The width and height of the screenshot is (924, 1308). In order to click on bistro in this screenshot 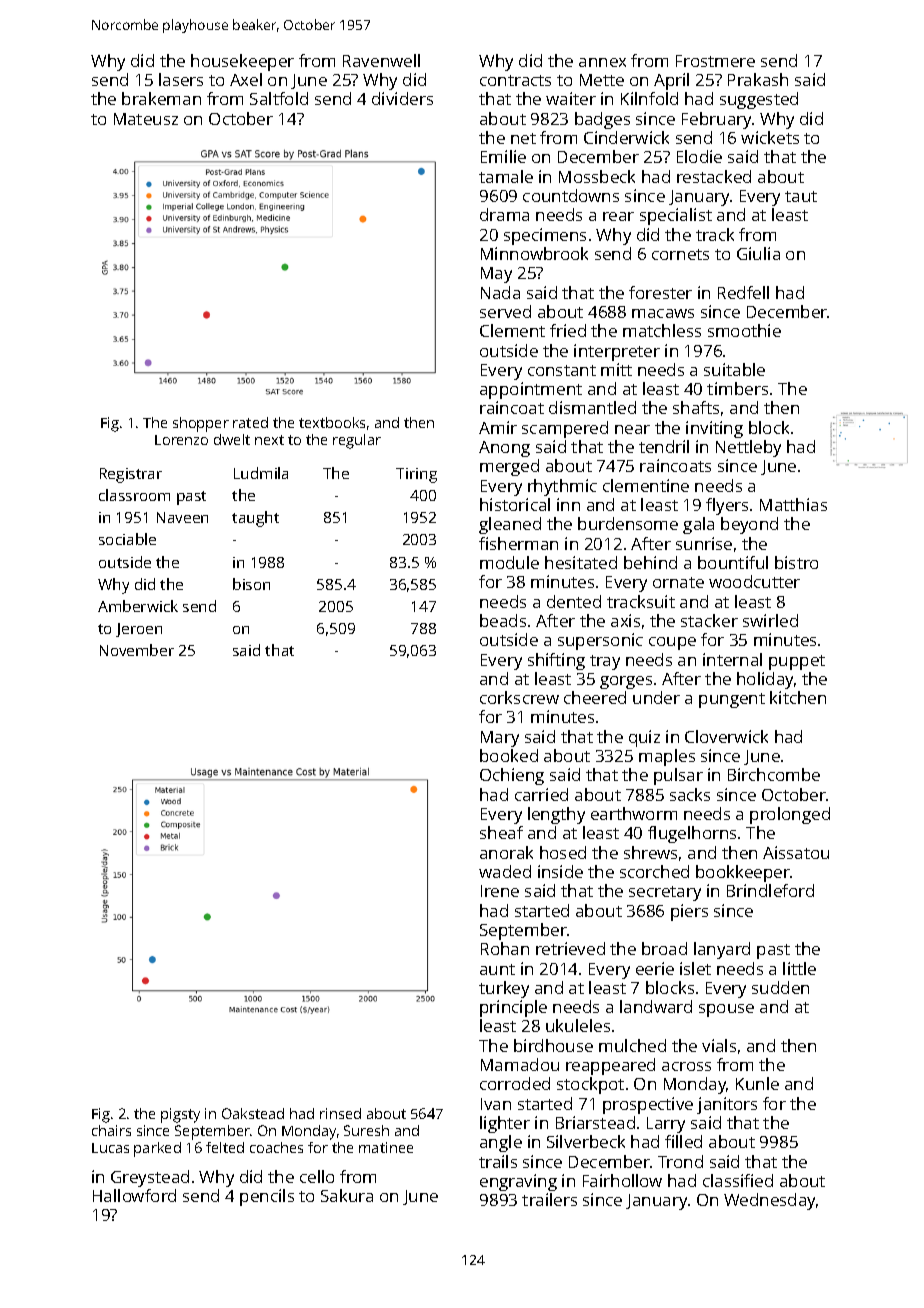, I will do `click(796, 562)`.
